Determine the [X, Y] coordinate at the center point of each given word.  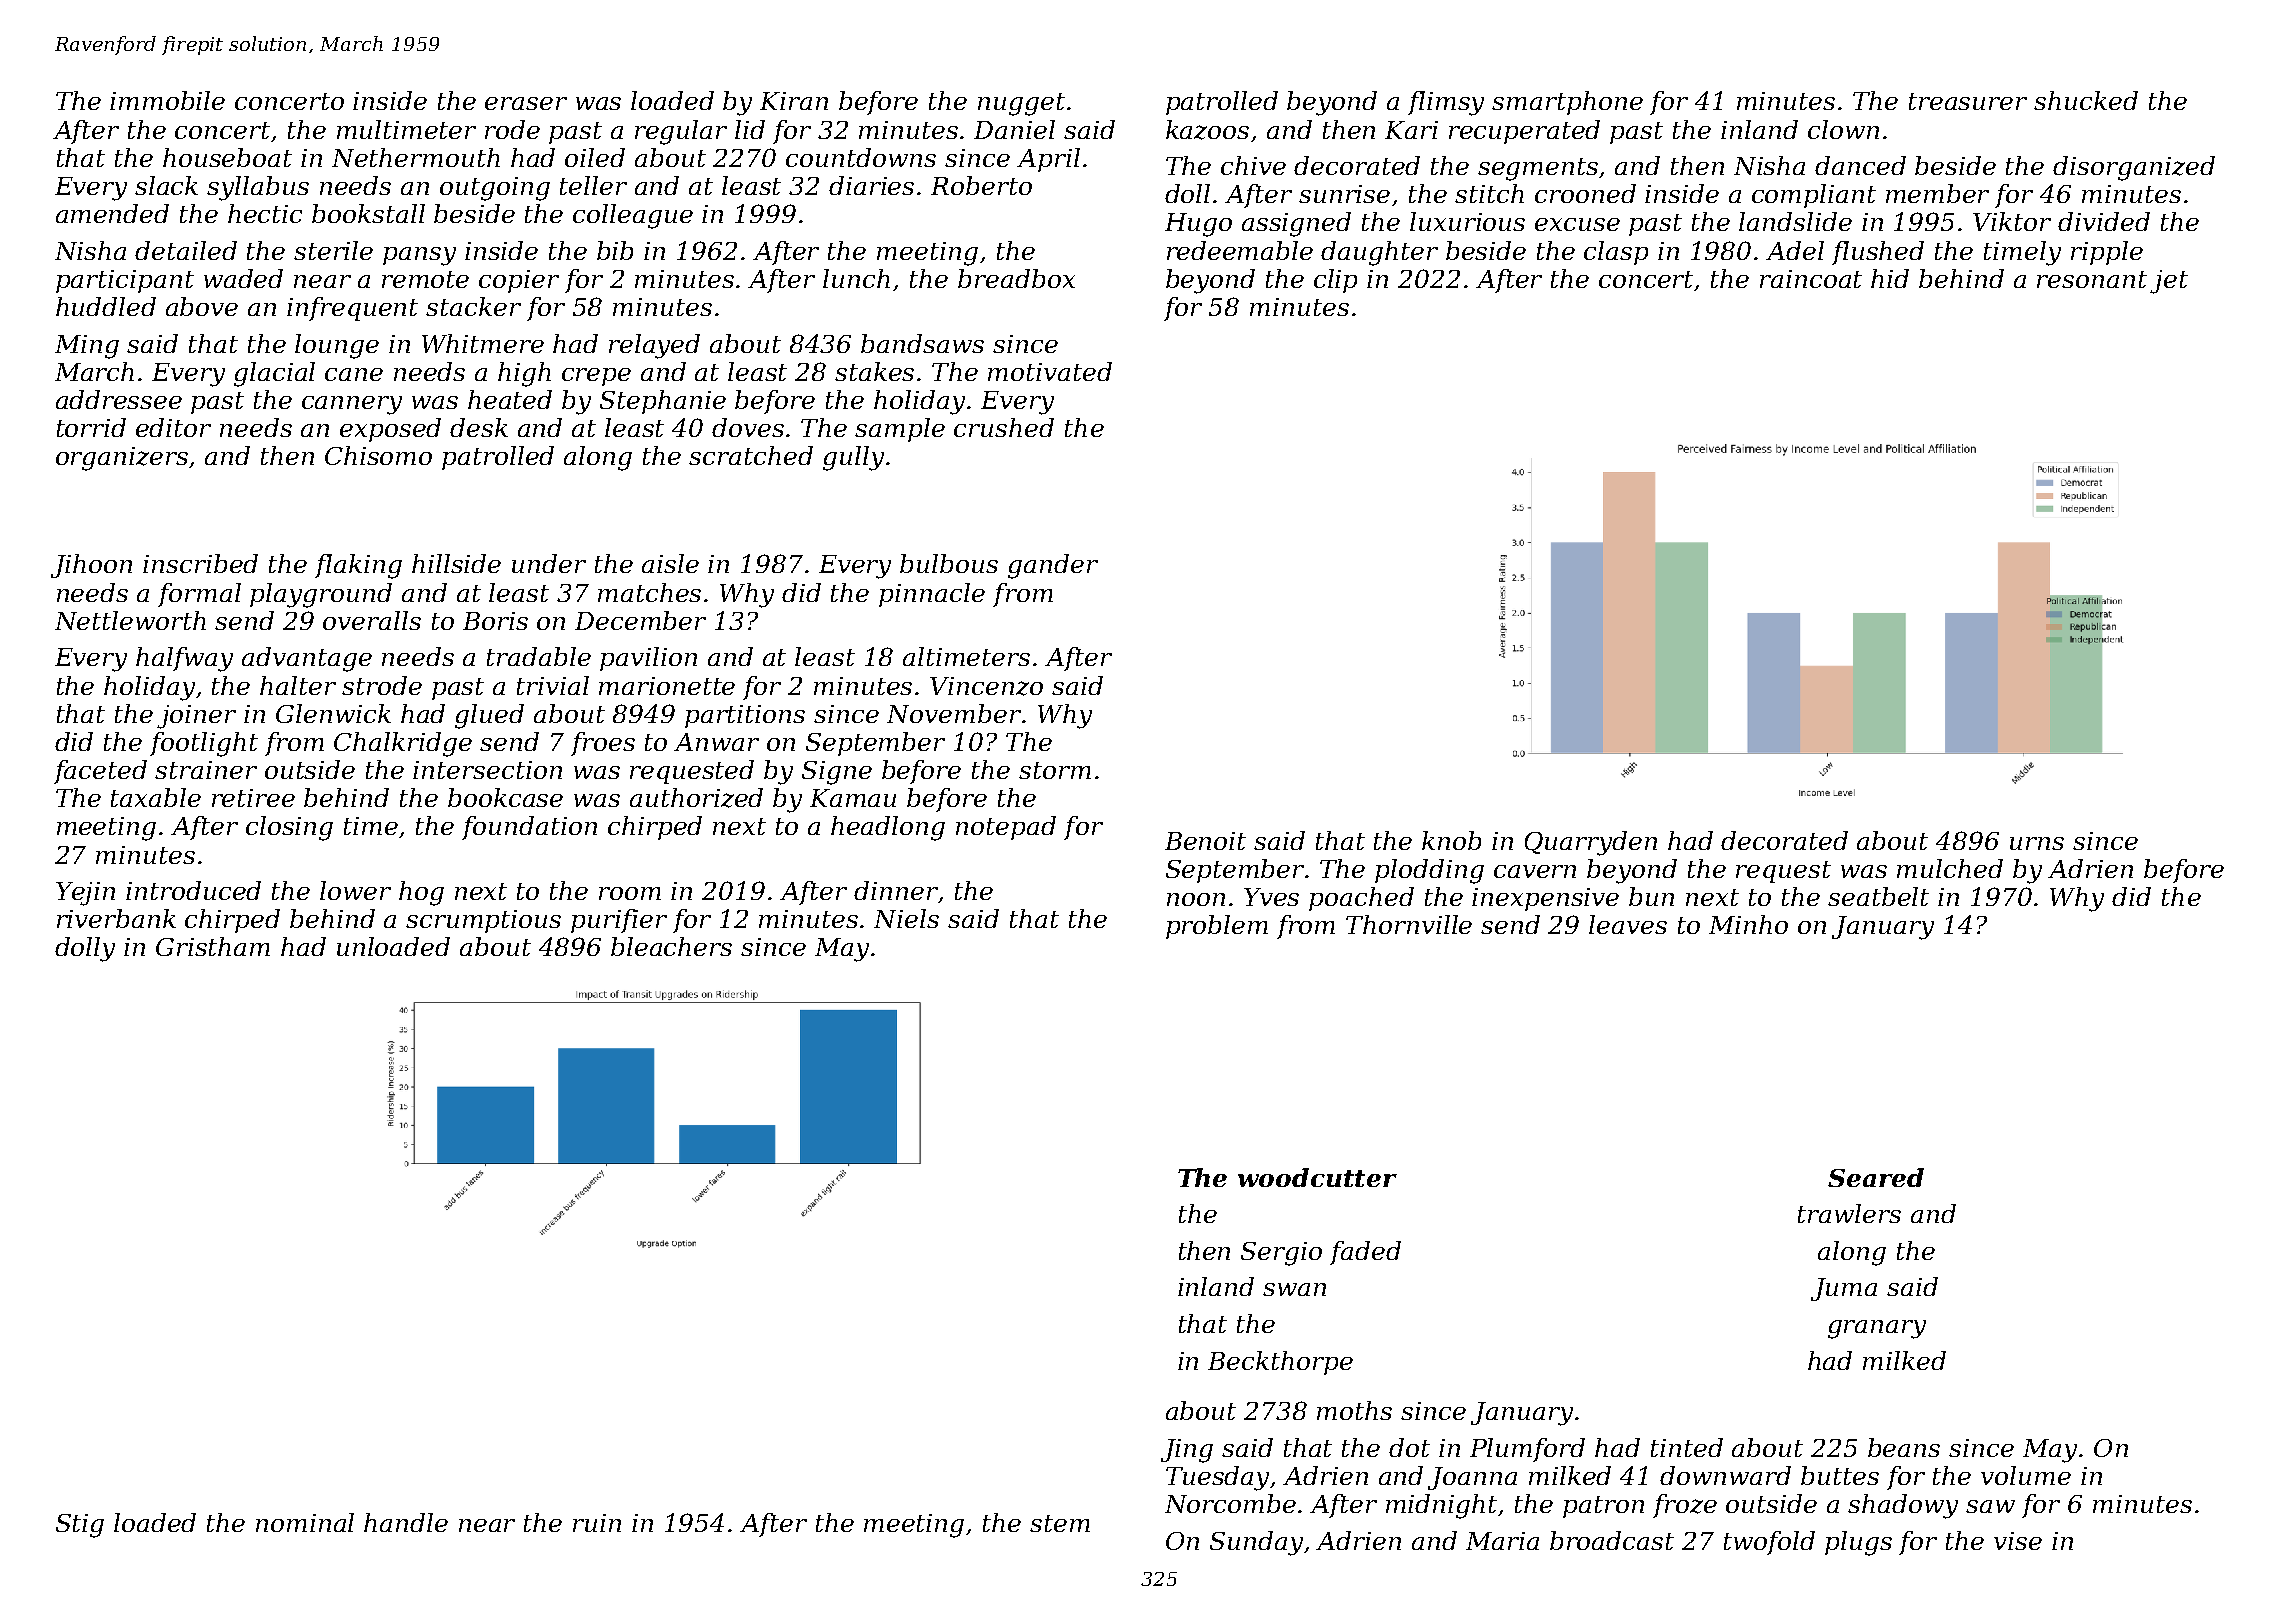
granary [1877, 1329]
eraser [526, 103]
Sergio [1281, 1254]
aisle [670, 563]
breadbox [1016, 278]
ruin [597, 1523]
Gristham [213, 946]
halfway [184, 659]
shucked [2086, 100]
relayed [654, 346]
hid [1890, 278]
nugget [1021, 104]
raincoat [1811, 279]
